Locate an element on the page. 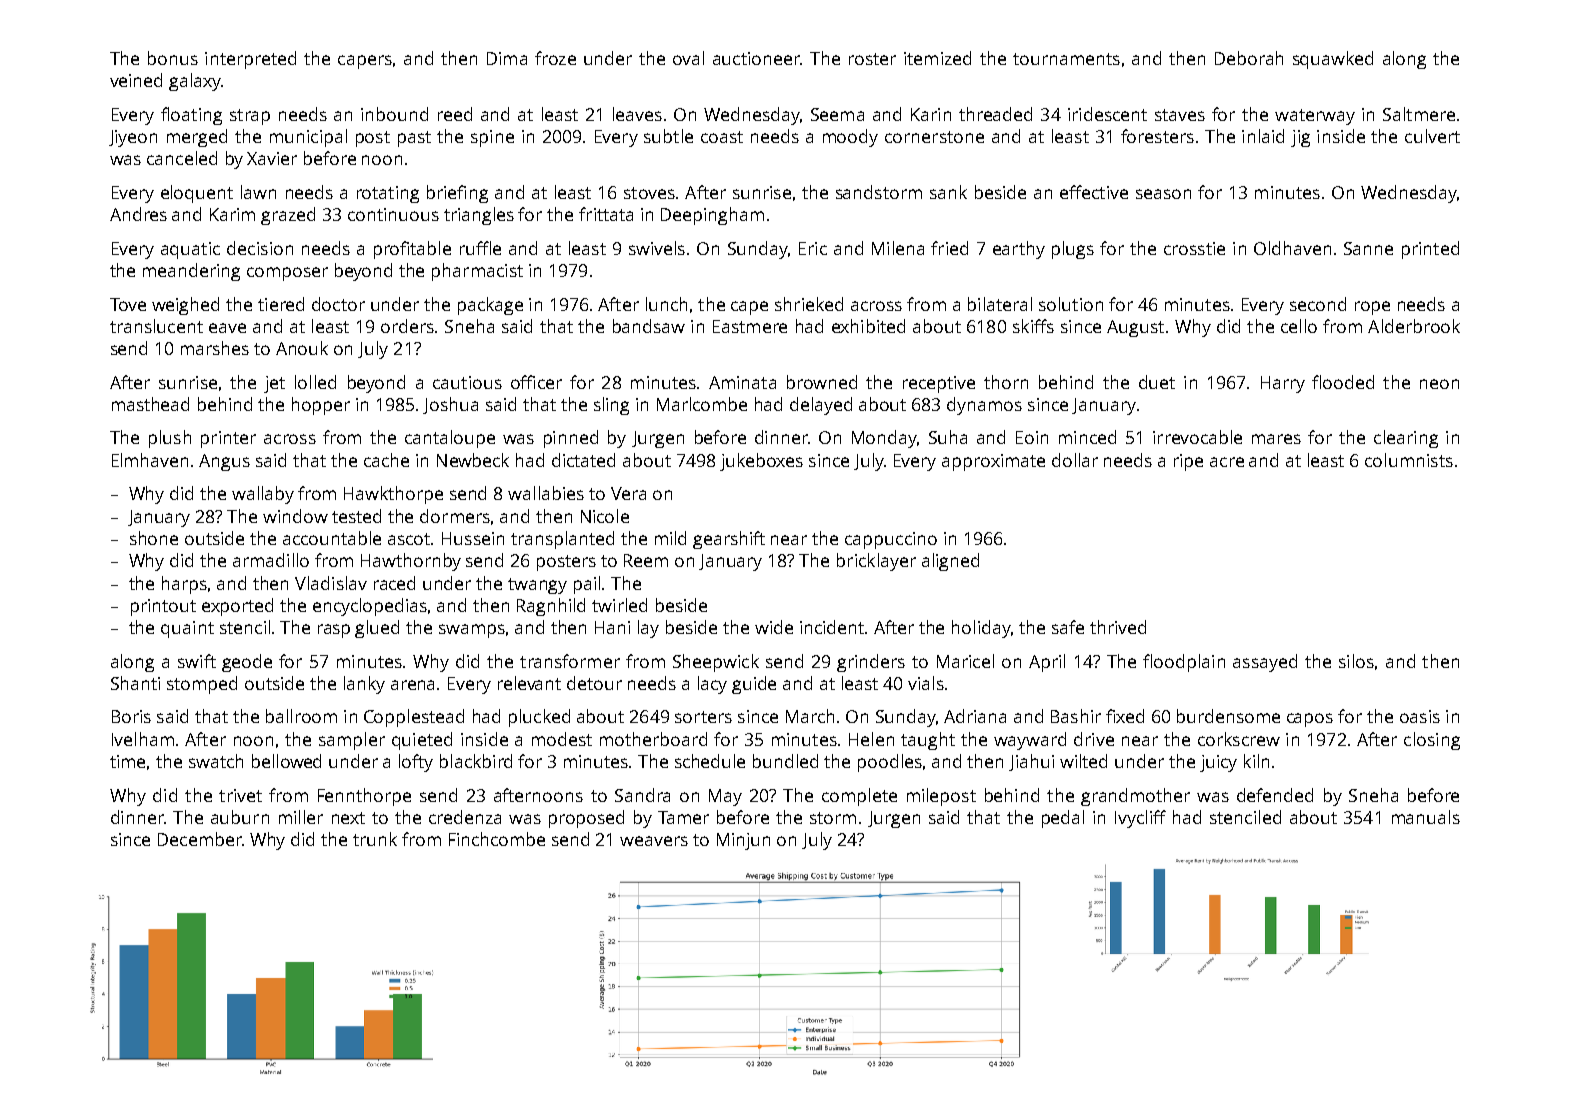 This document has width=1570, height=1110. complete is located at coordinates (859, 797).
